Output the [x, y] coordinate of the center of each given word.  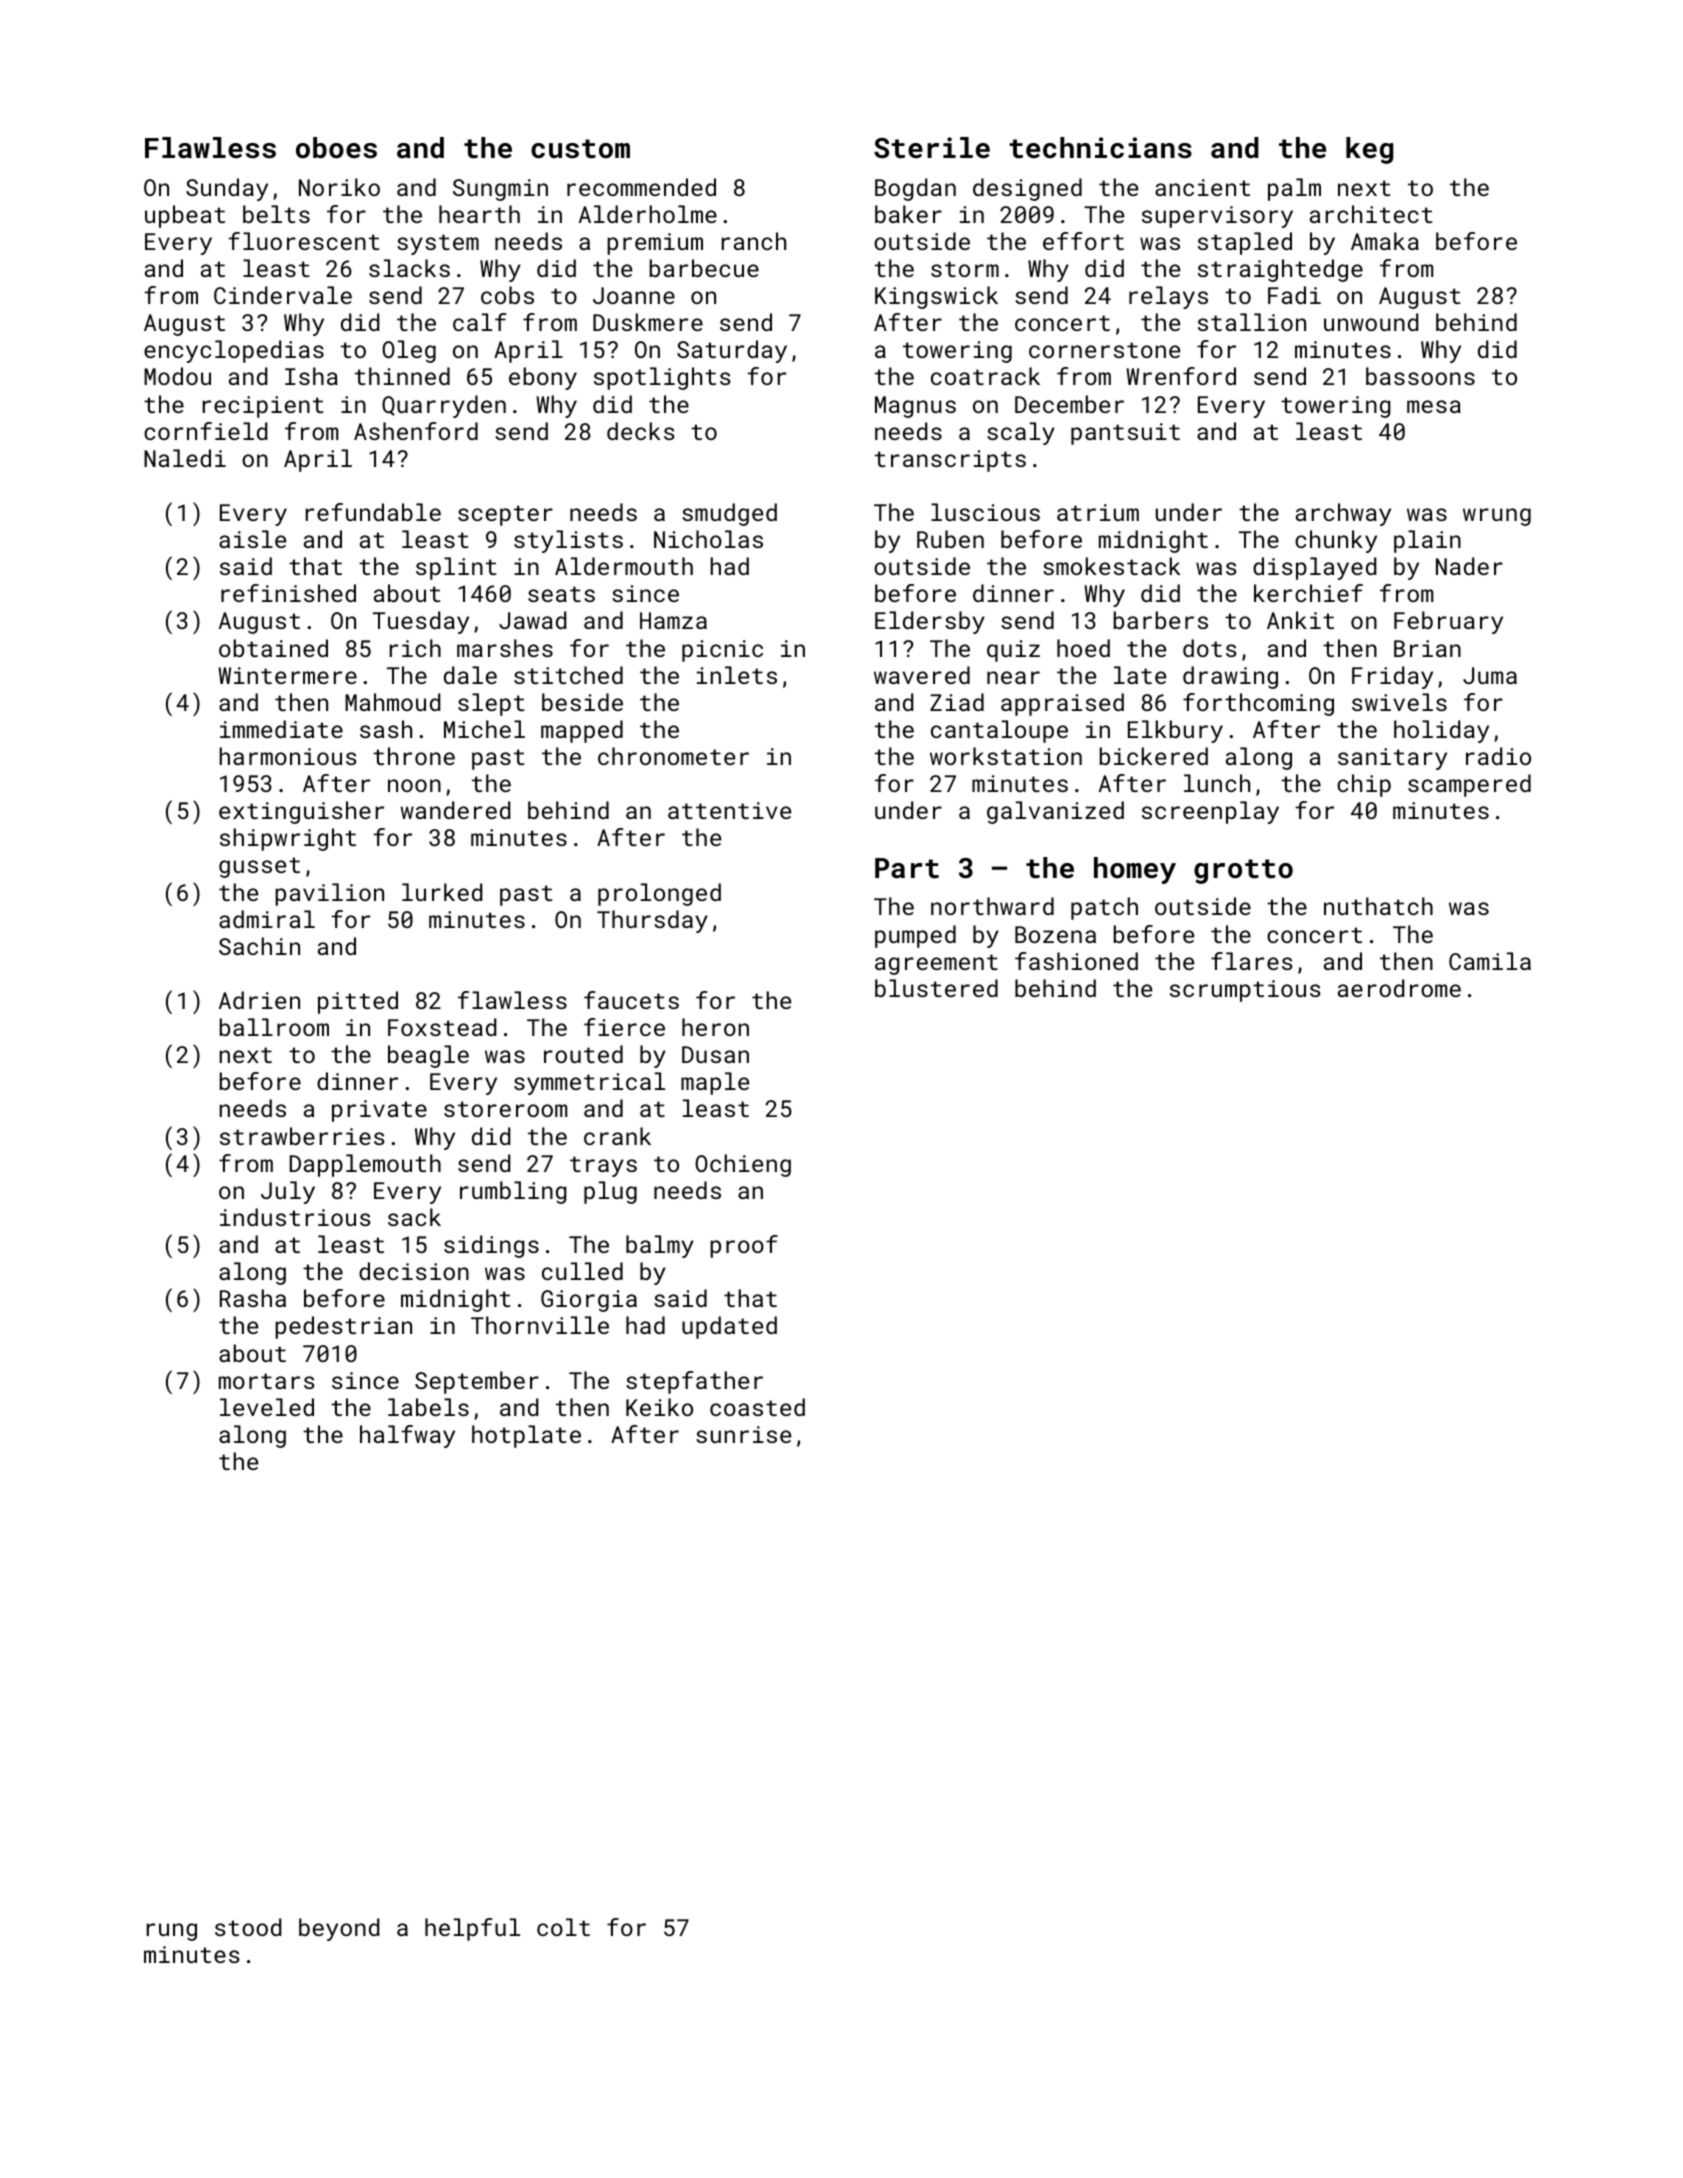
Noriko [339, 187]
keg [1369, 150]
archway [1343, 514]
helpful [472, 1929]
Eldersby [930, 622]
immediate [281, 729]
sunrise [743, 1434]
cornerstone [1104, 350]
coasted [757, 1407]
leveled [267, 1407]
